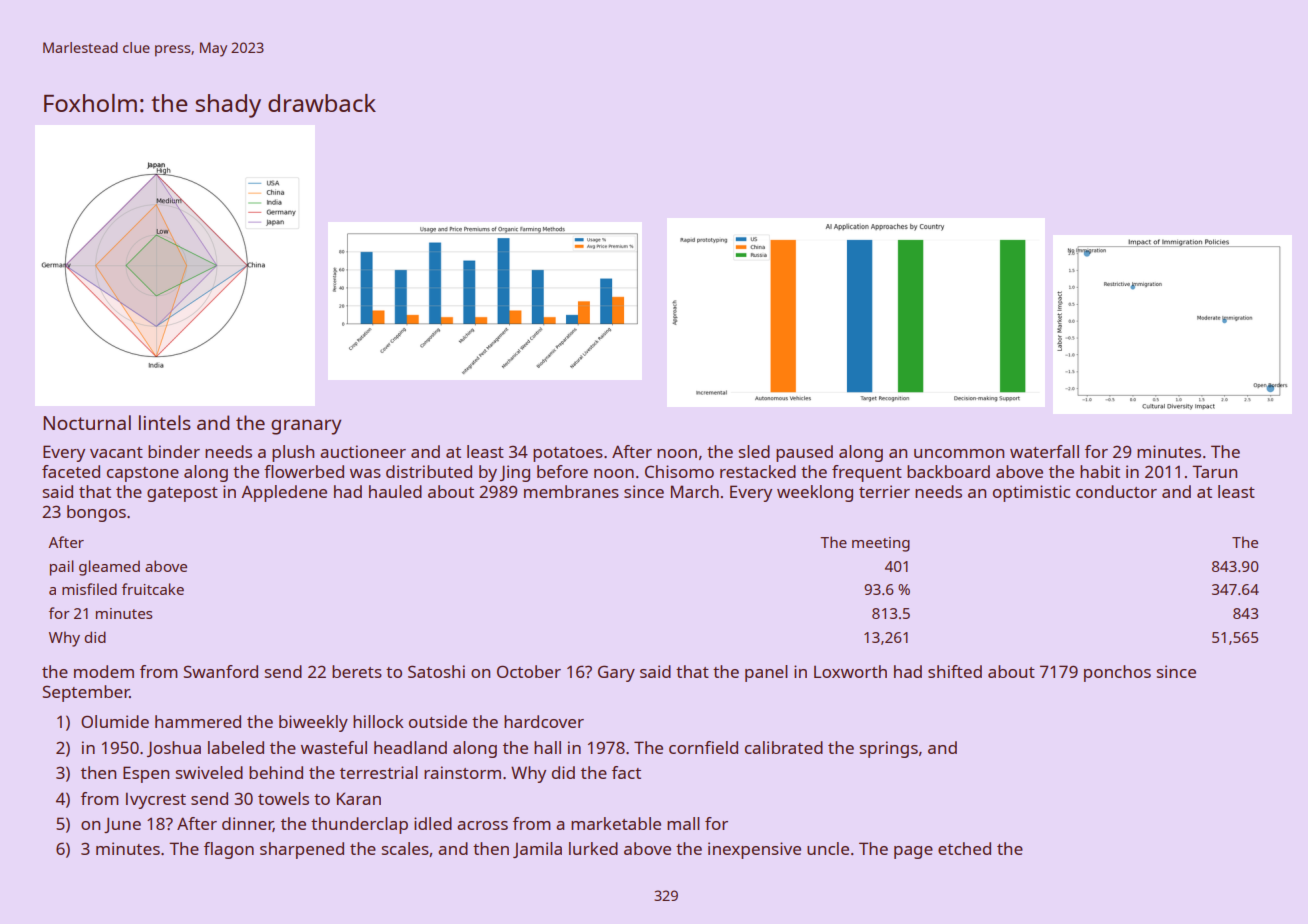  What do you see at coordinates (429, 471) in the screenshot?
I see `distributed` at bounding box center [429, 471].
